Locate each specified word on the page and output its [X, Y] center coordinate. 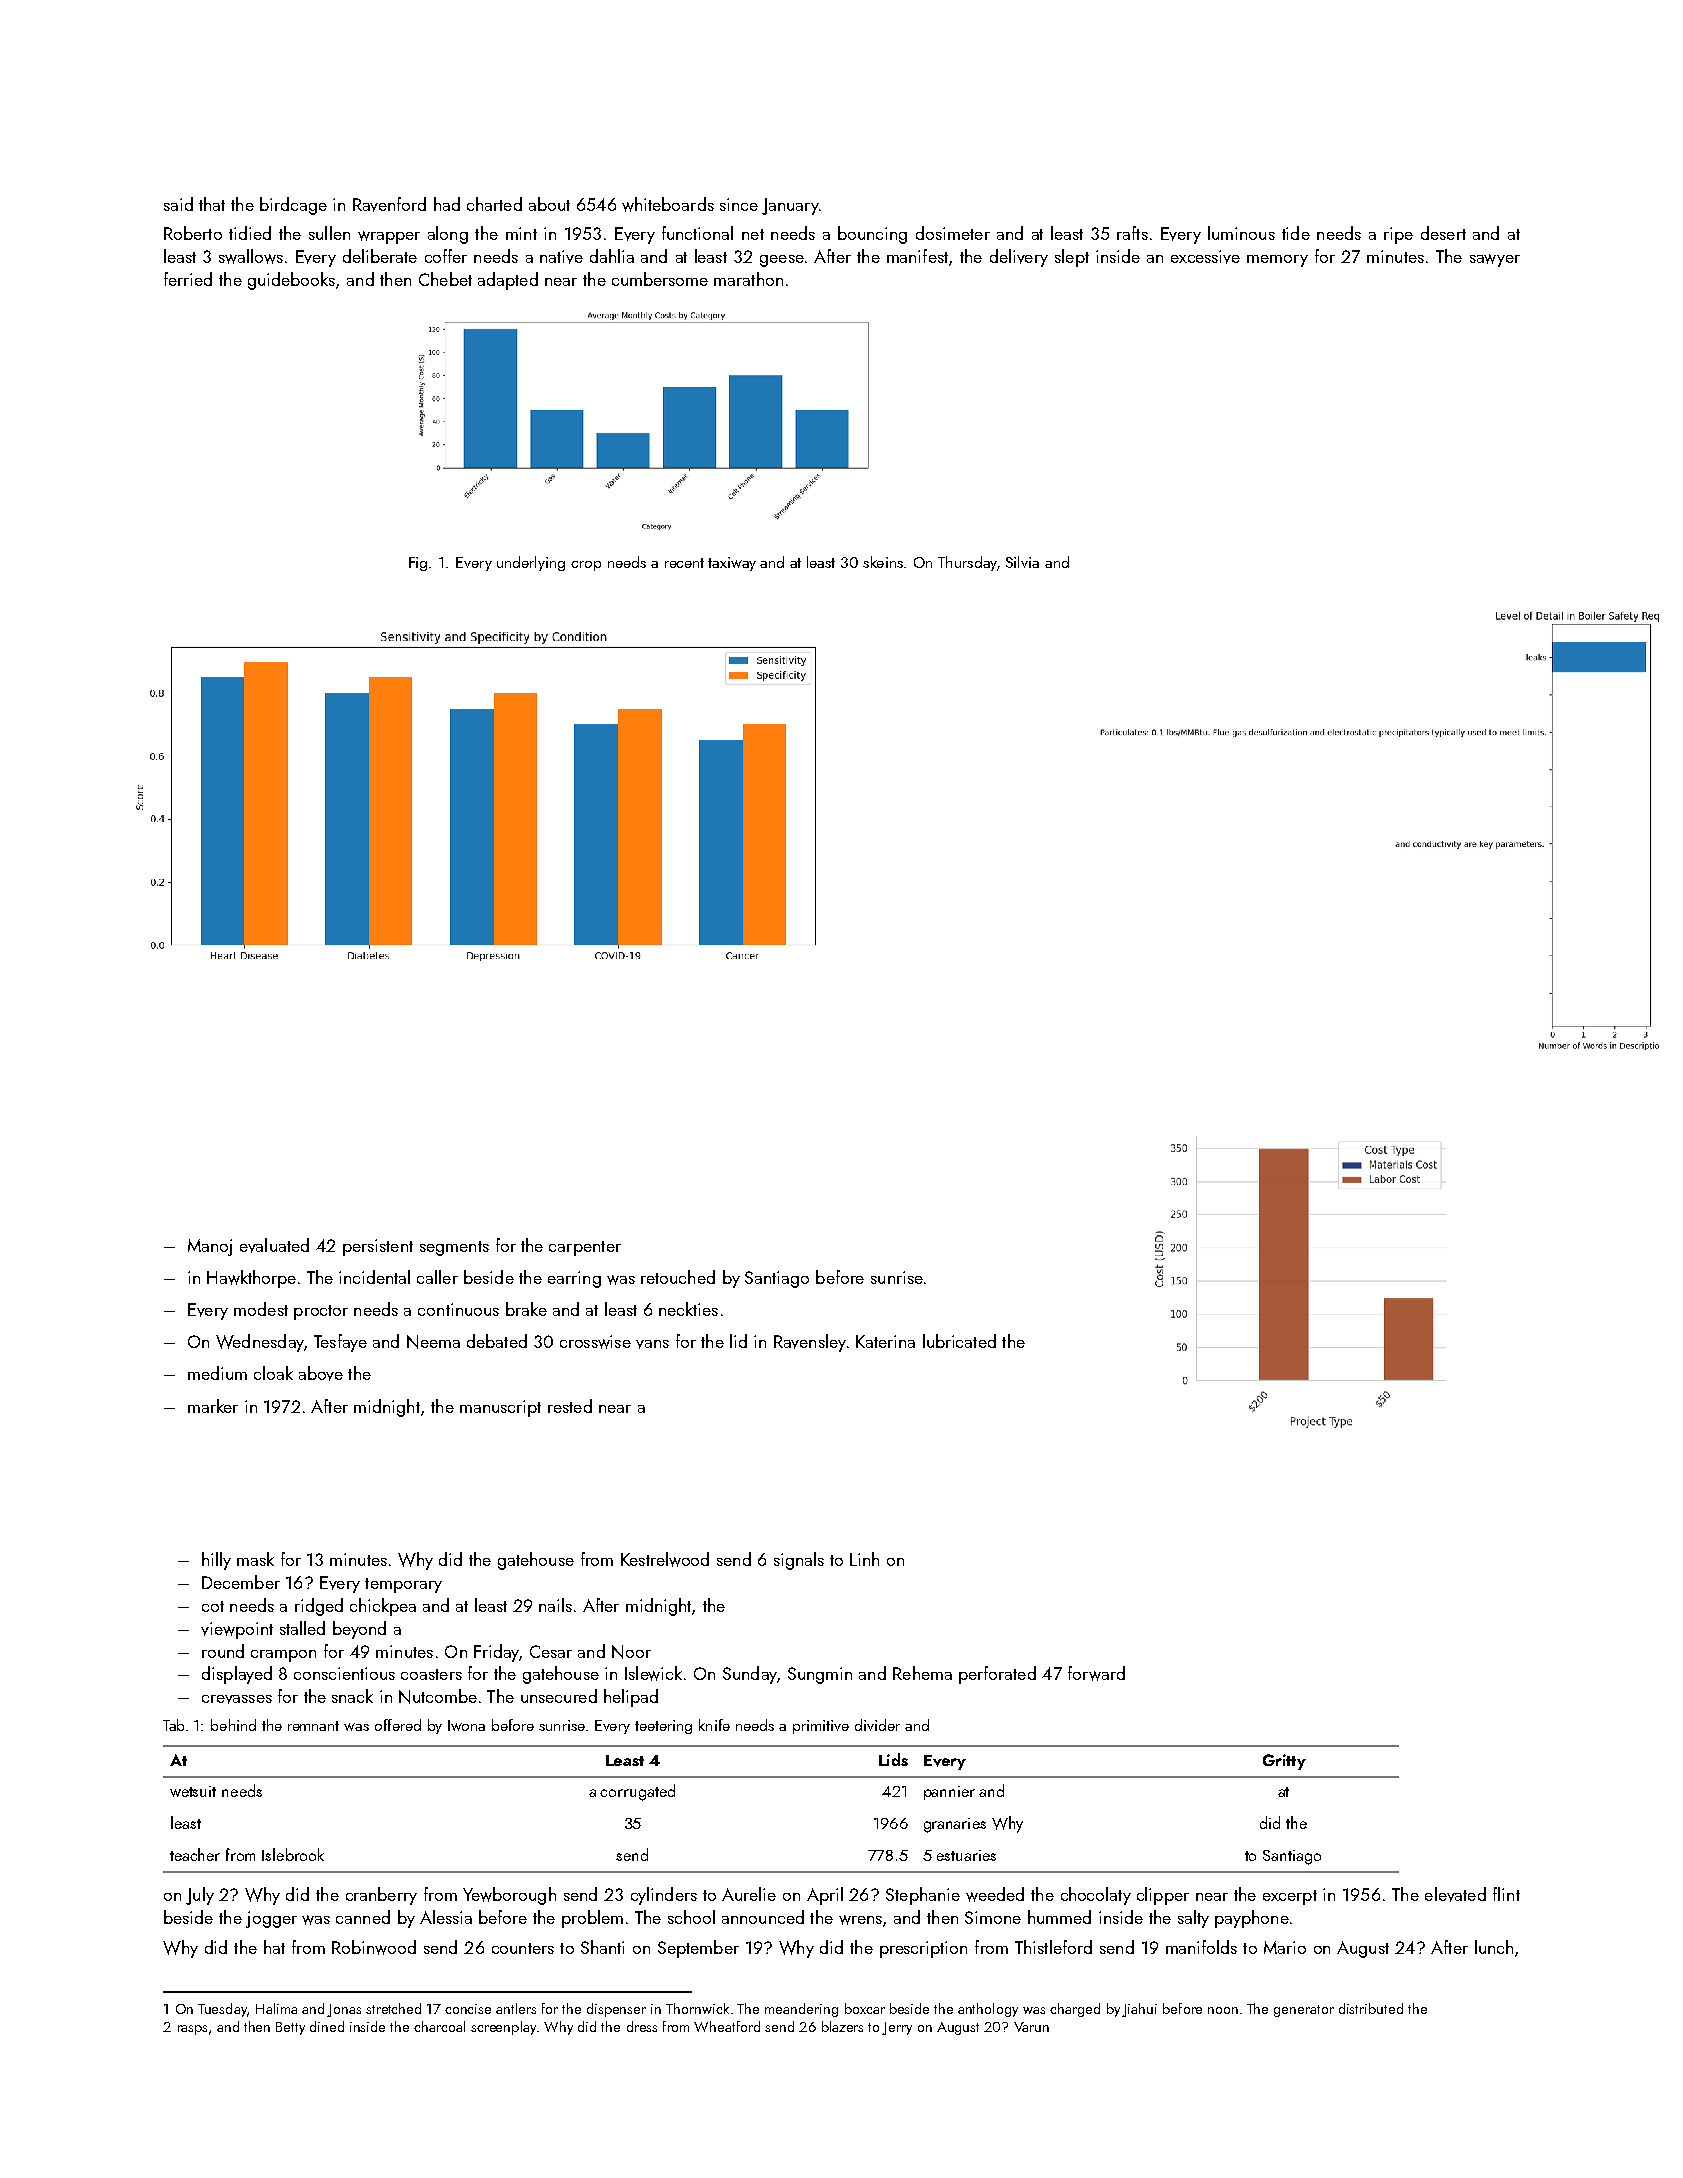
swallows [251, 256]
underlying [531, 563]
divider [877, 1725]
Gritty [1284, 1762]
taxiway [732, 564]
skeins [883, 562]
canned [363, 1917]
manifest [917, 256]
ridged [319, 1607]
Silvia [1022, 562]
